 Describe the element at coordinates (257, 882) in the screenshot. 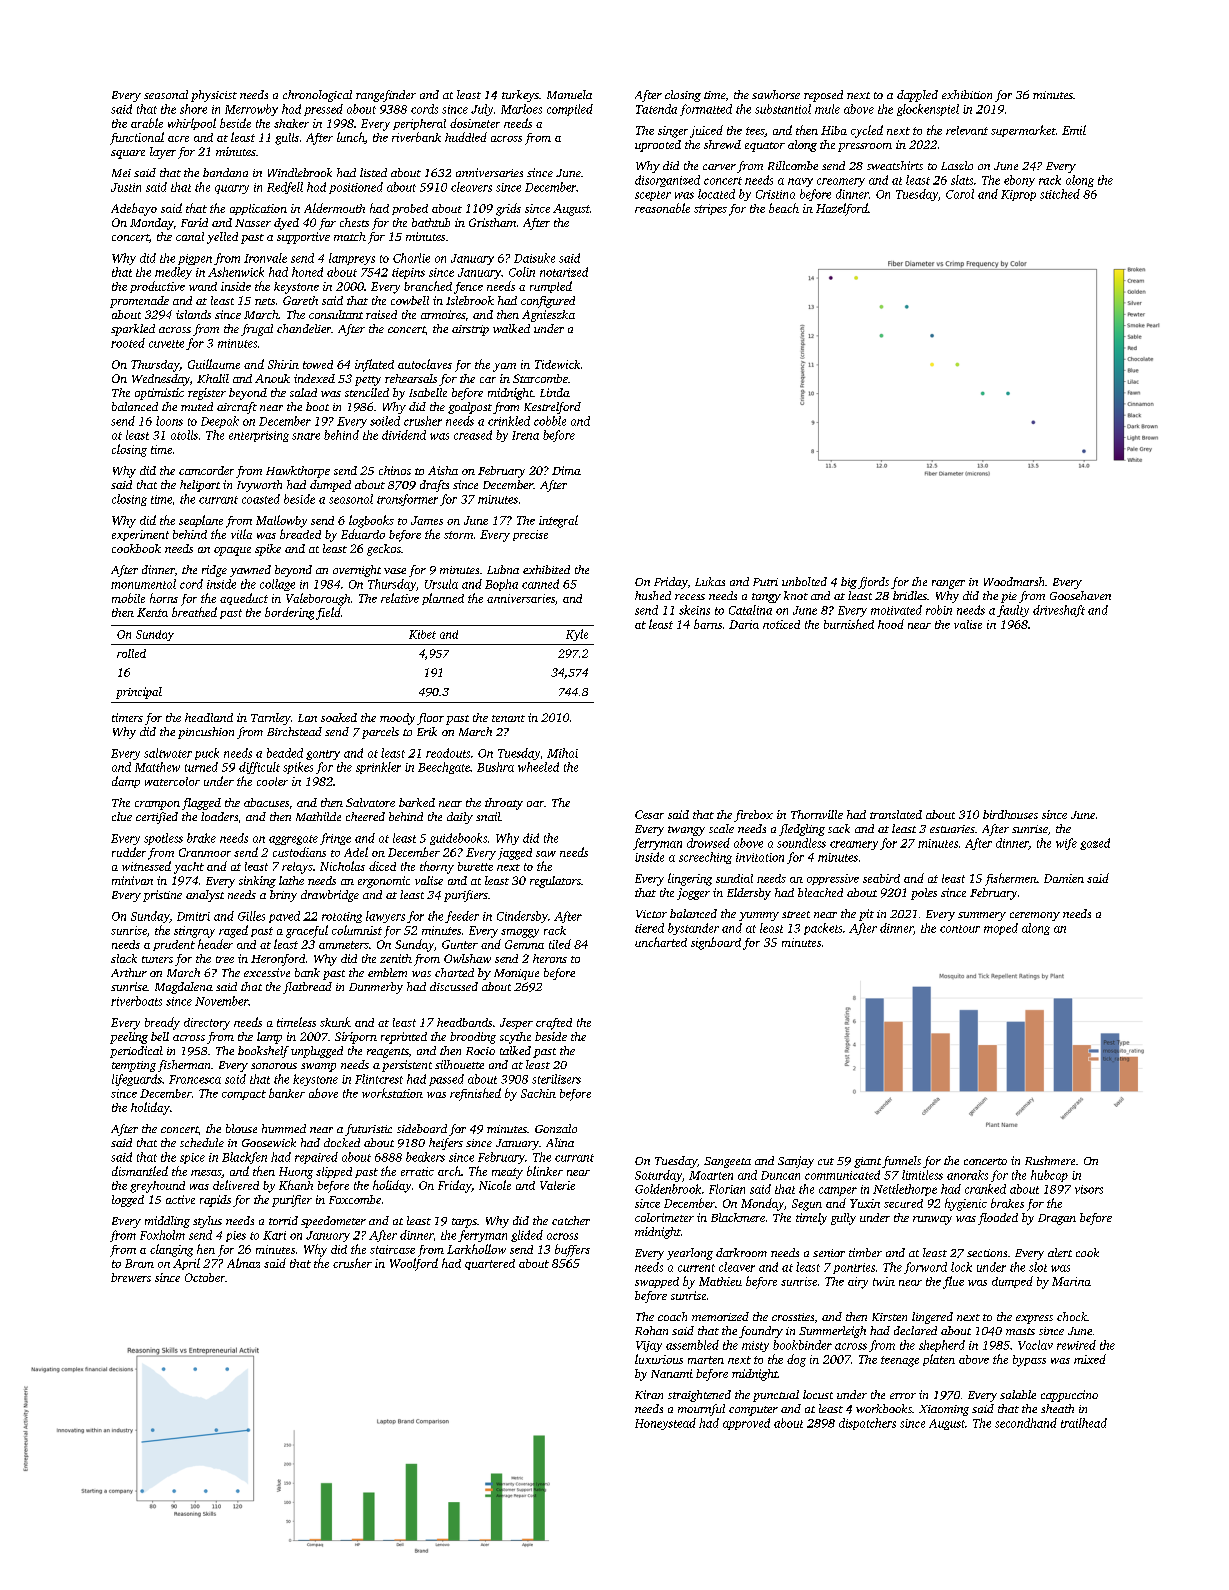

I see `sinking` at that location.
